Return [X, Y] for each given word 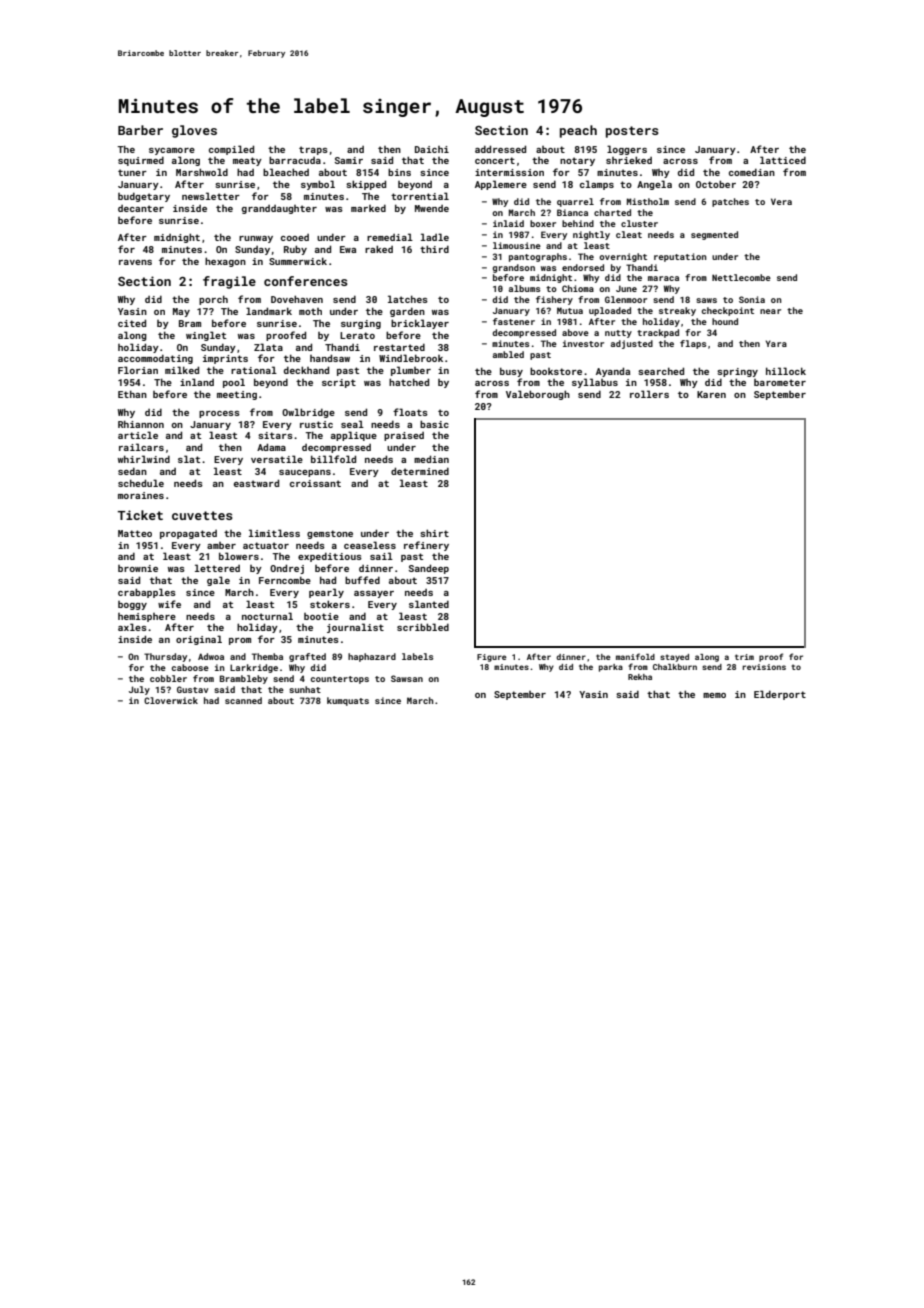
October [716, 184]
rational [254, 370]
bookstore [556, 371]
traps [313, 150]
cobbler [168, 678]
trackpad [658, 333]
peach [578, 131]
